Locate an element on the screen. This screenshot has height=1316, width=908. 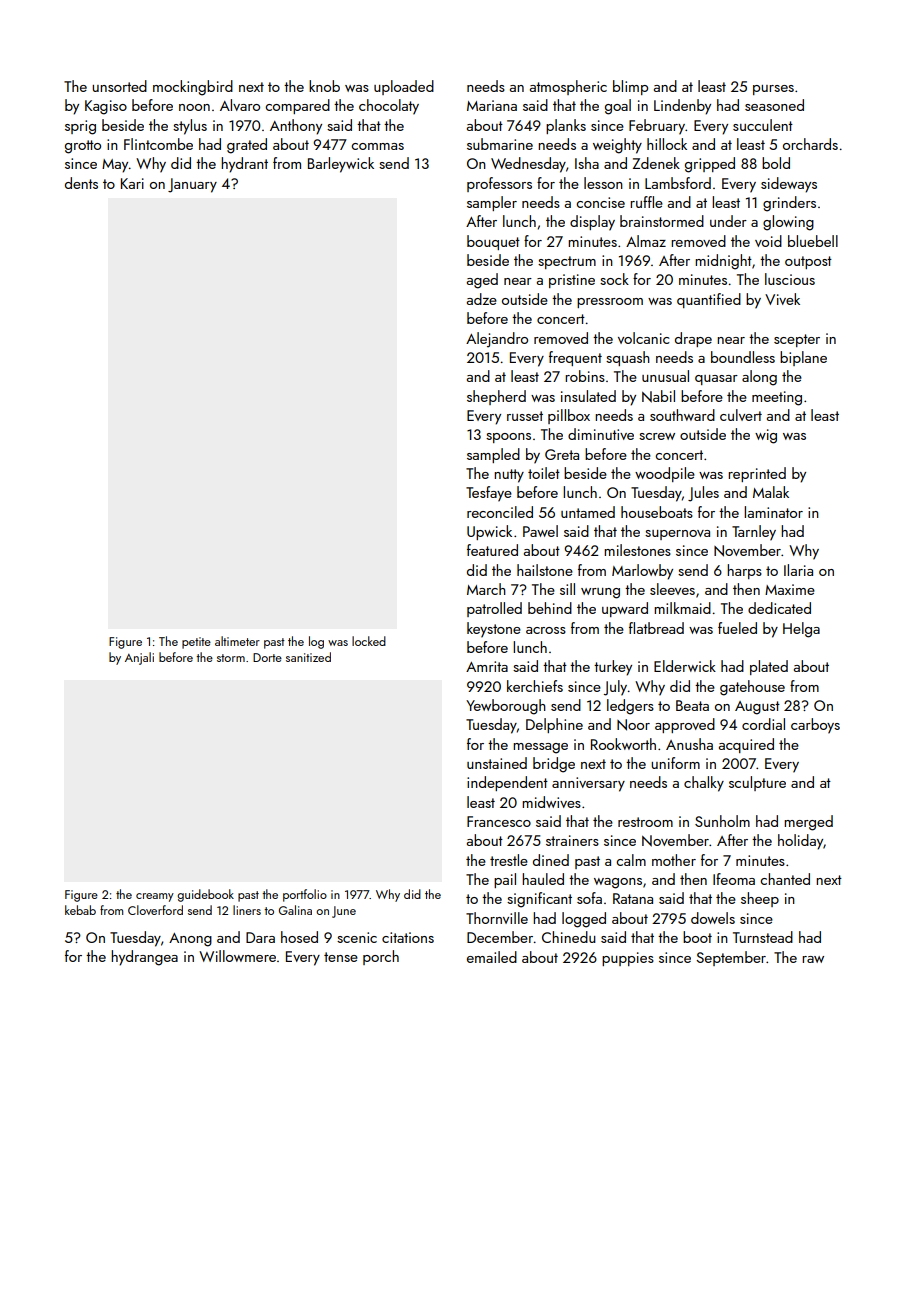
unusual is located at coordinates (665, 376).
